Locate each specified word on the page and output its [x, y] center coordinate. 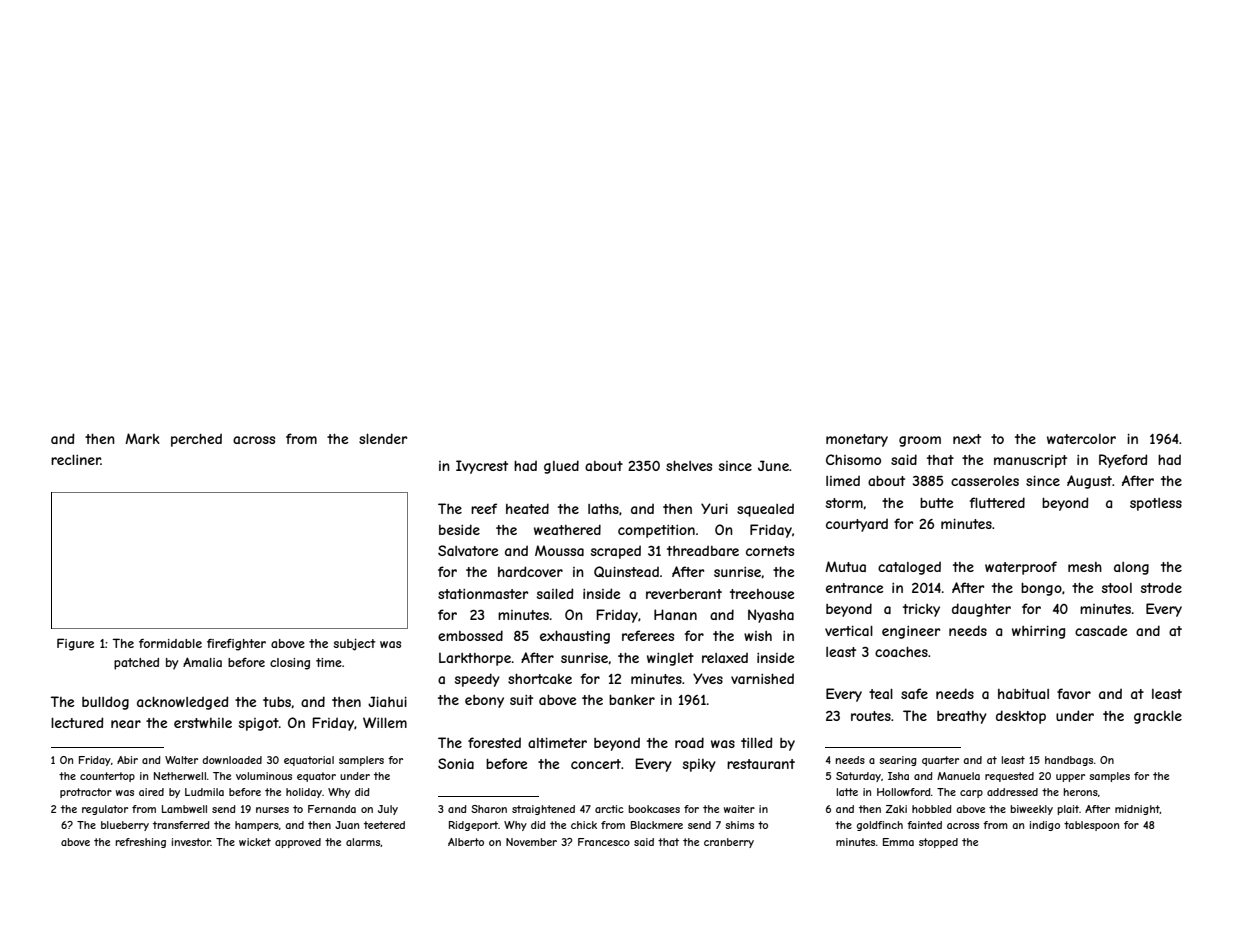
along [1131, 568]
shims [739, 825]
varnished [762, 678]
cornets [770, 551]
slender [383, 438]
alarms [363, 842]
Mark [143, 438]
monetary [857, 440]
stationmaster [483, 594]
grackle [1158, 717]
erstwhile [203, 723]
